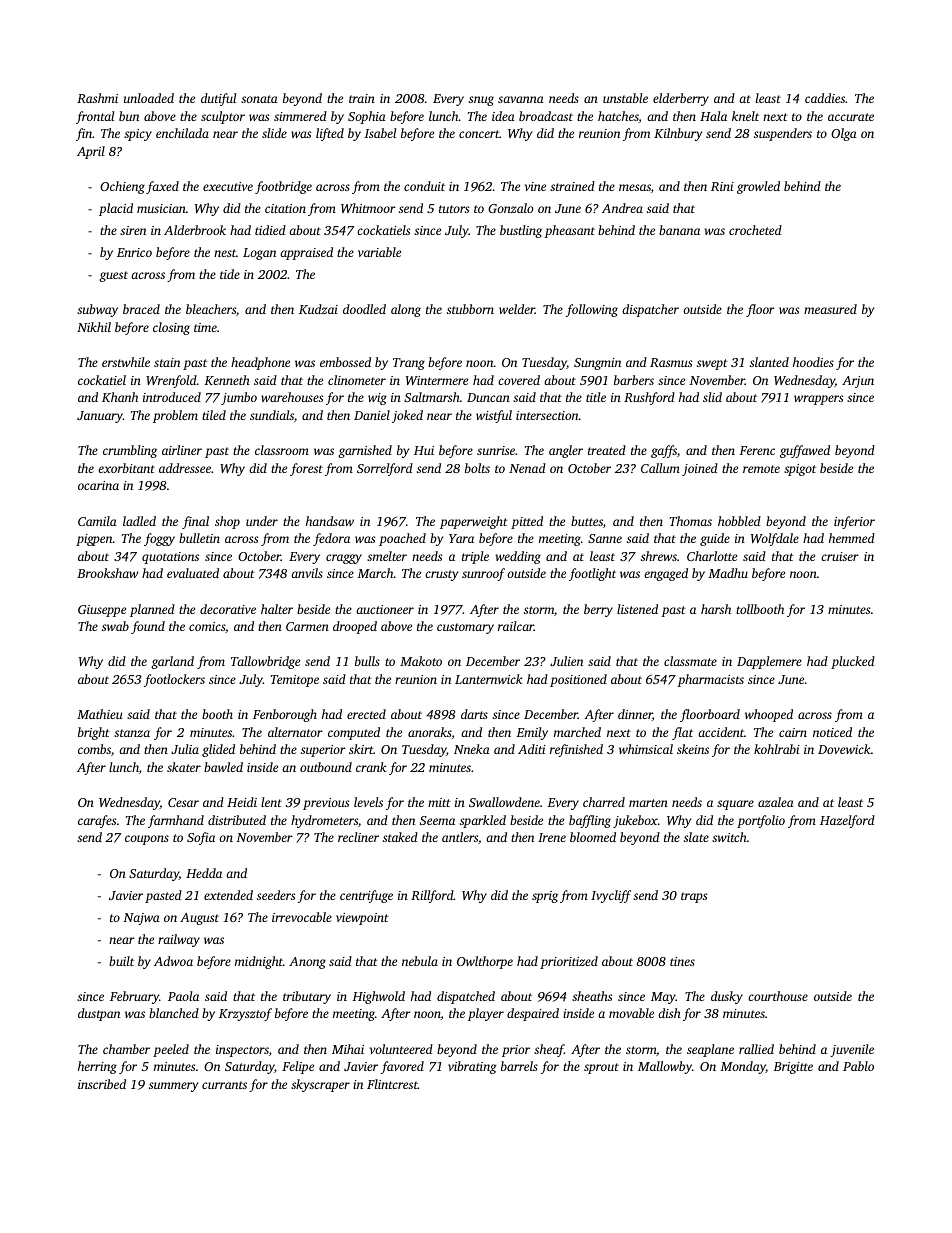  I want to click on antlers, so click(460, 837).
